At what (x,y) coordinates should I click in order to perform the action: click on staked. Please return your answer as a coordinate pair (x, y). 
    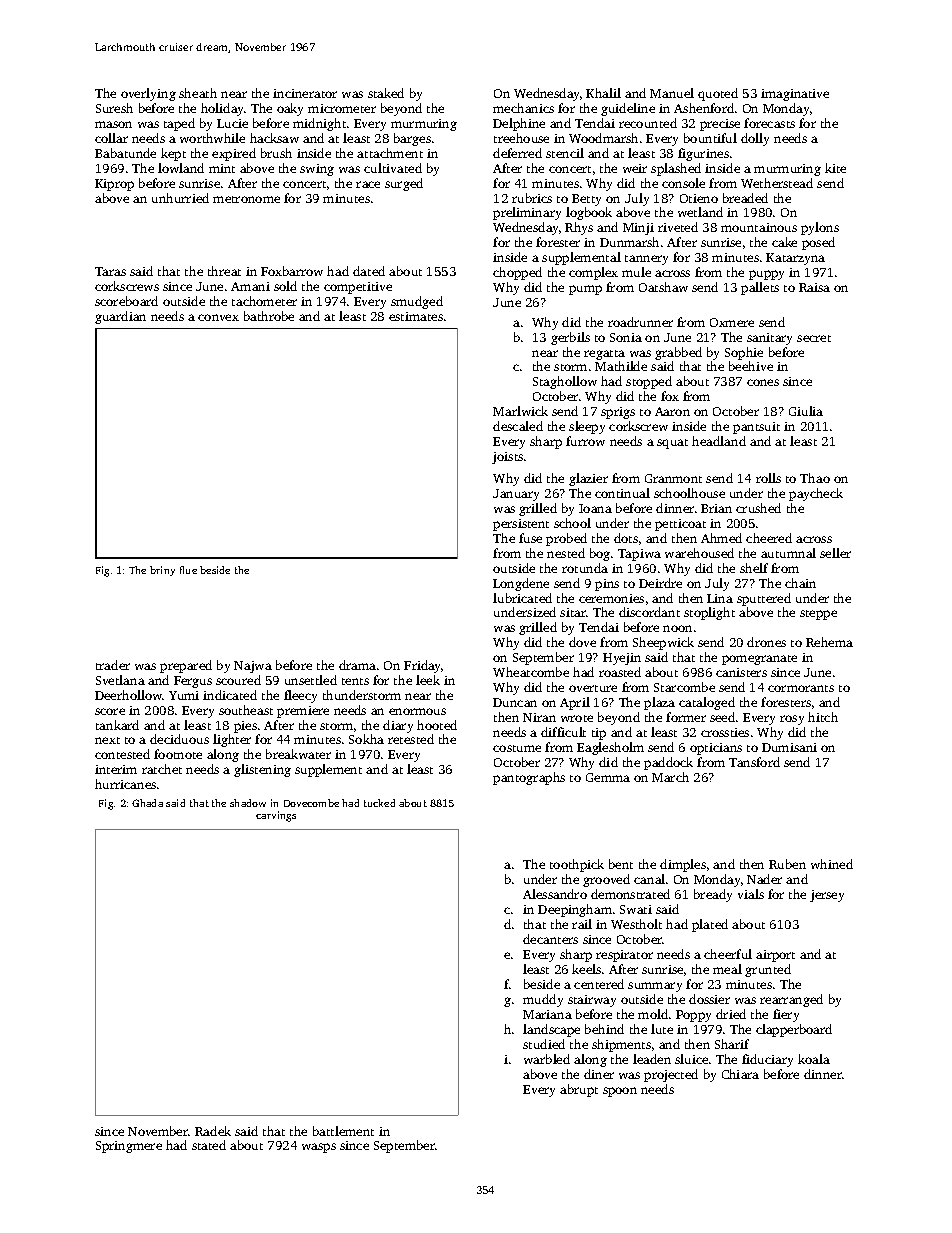
    Looking at the image, I should click on (386, 93).
